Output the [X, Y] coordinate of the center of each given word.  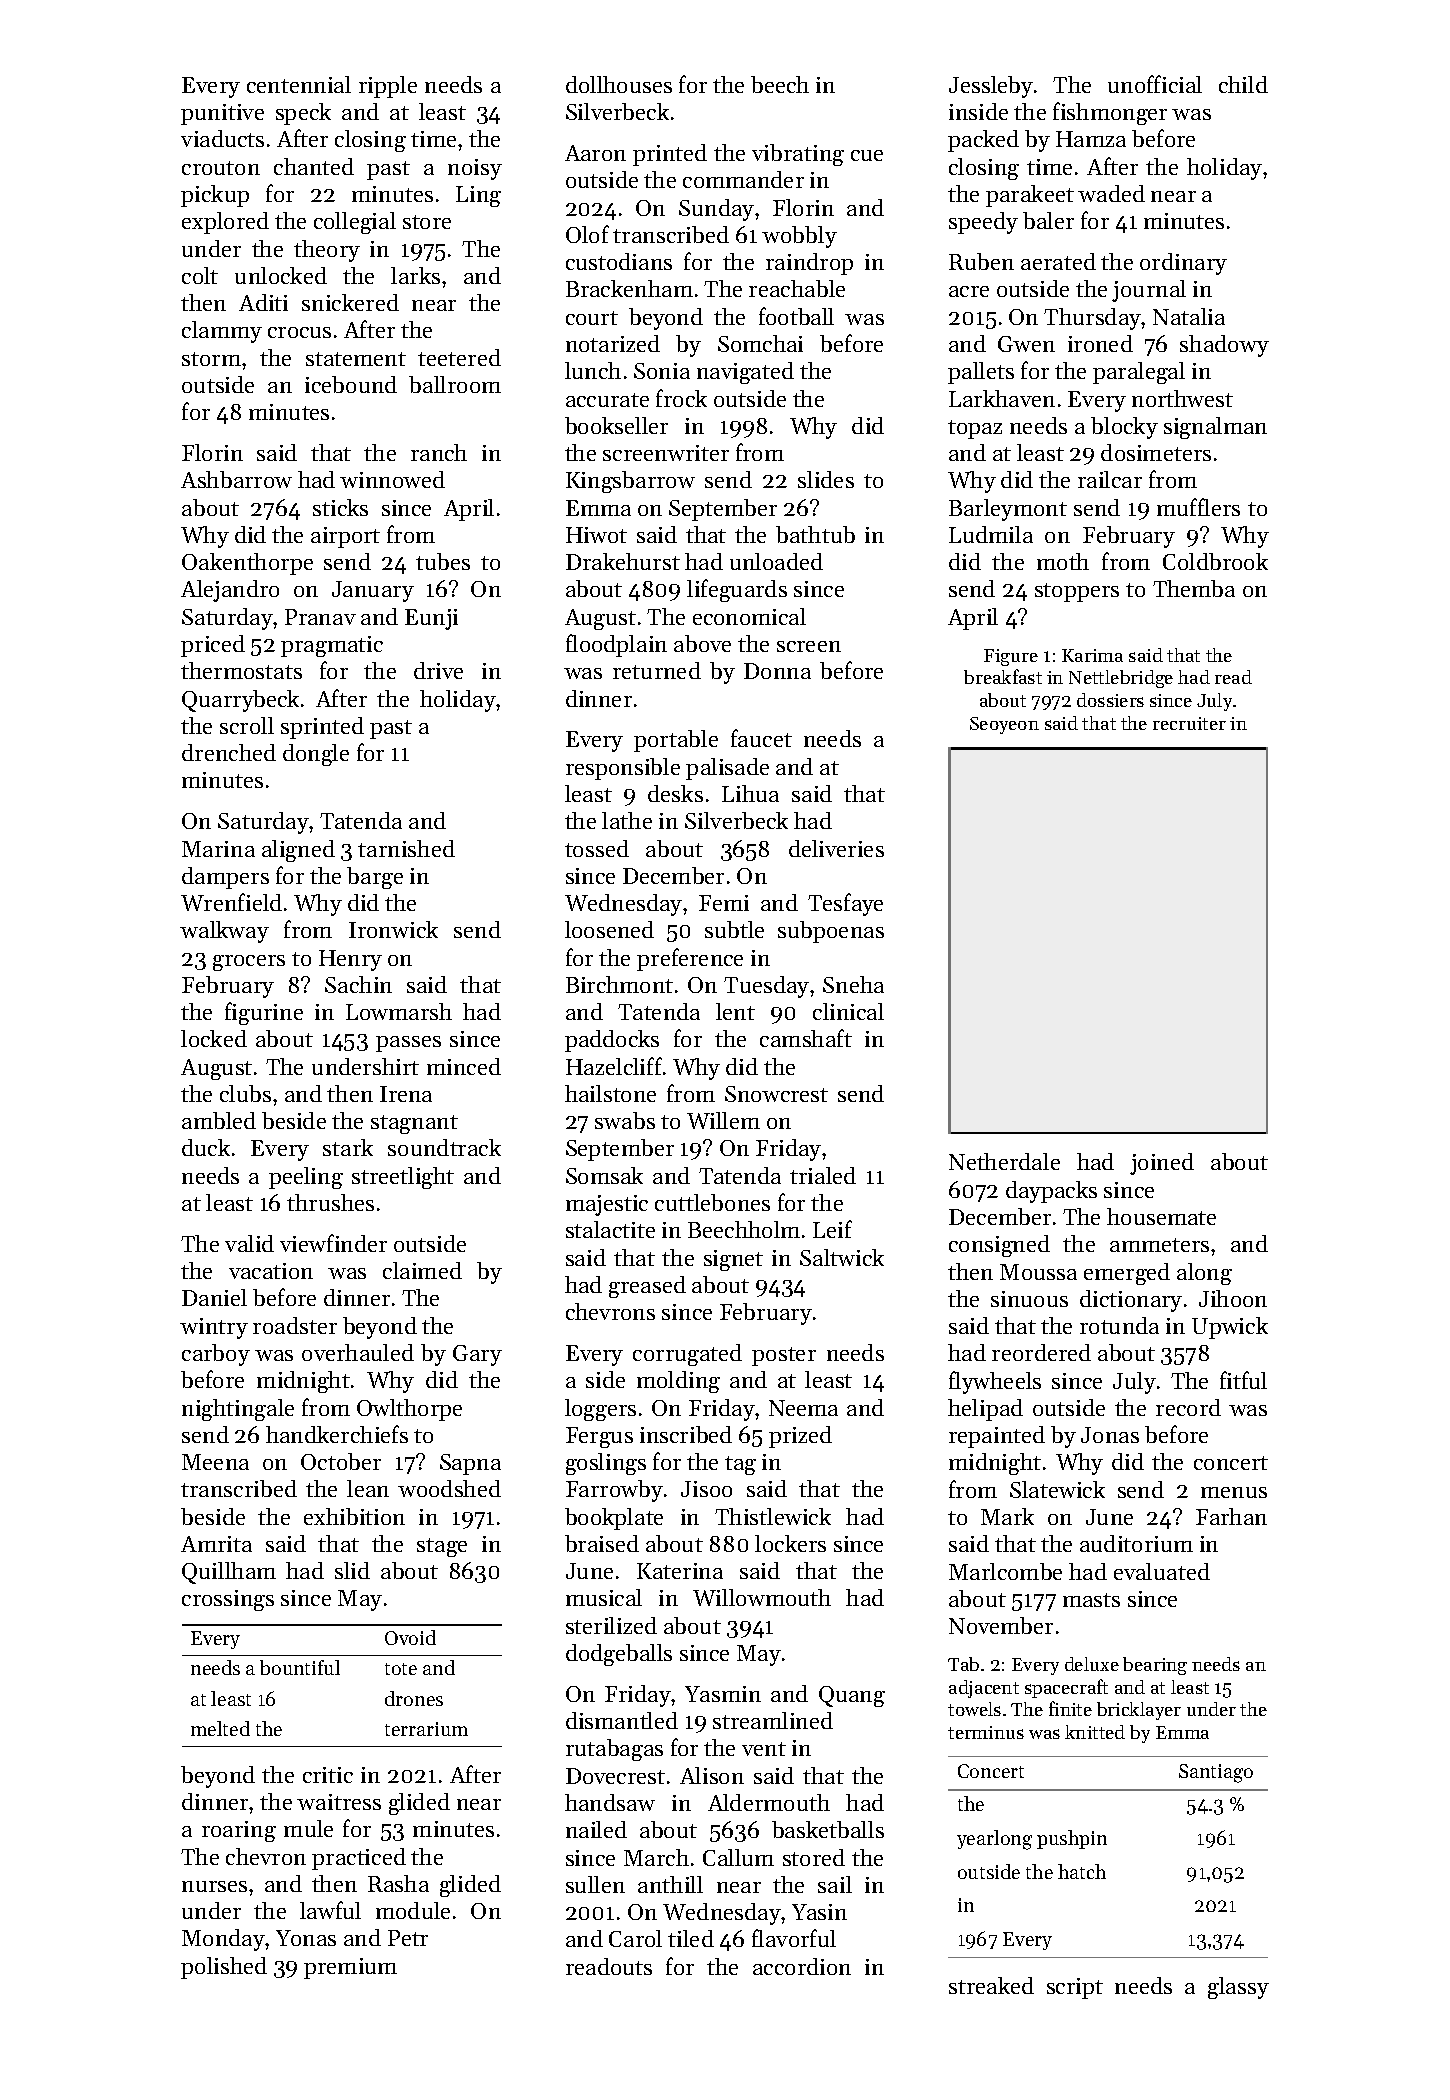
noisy [475, 169]
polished [224, 1968]
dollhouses [619, 84]
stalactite [610, 1229]
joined [1162, 1164]
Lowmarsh [399, 1011]
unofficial [1155, 84]
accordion [802, 1966]
